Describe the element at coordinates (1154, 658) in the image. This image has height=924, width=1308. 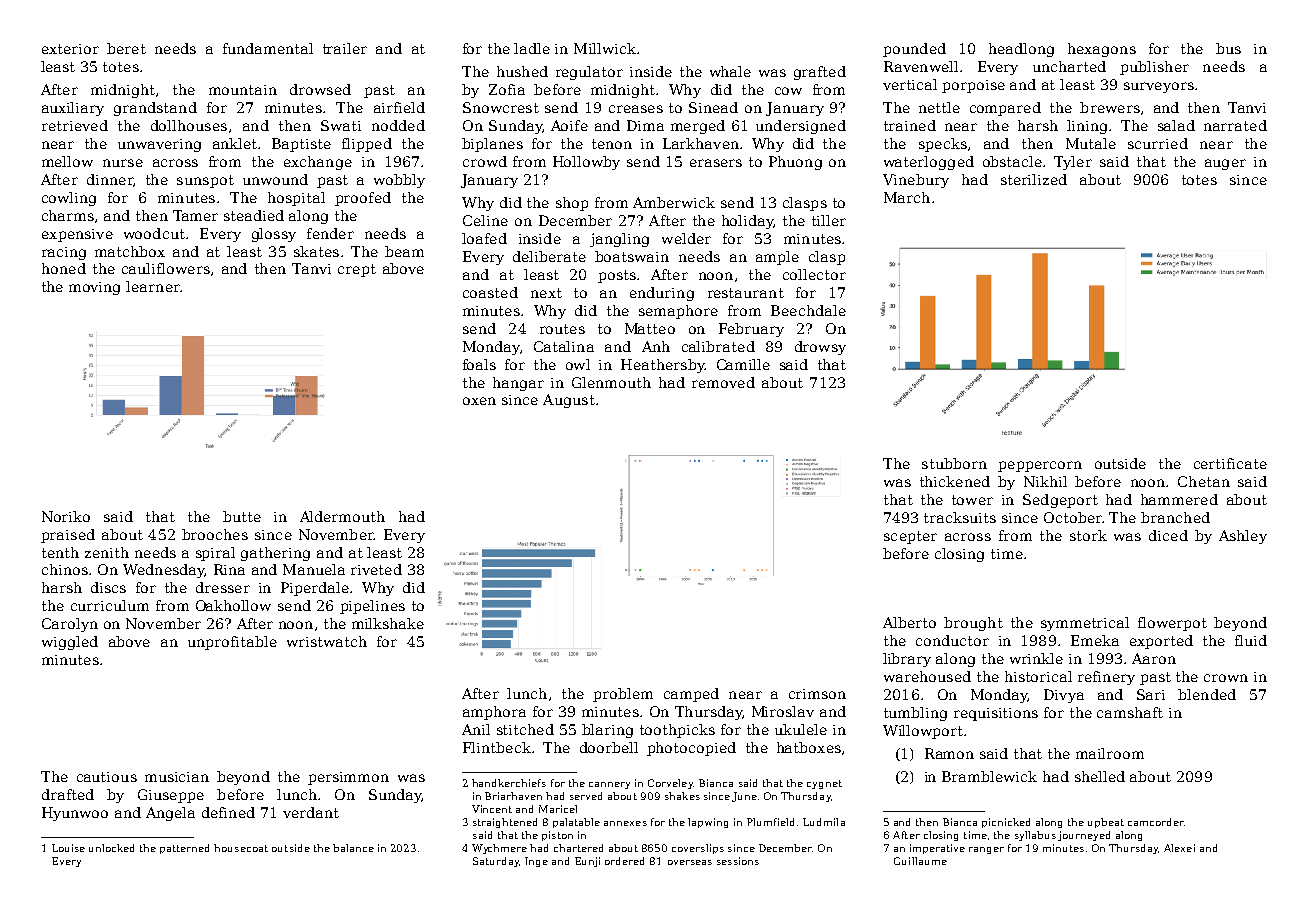
I see `Aaron` at that location.
